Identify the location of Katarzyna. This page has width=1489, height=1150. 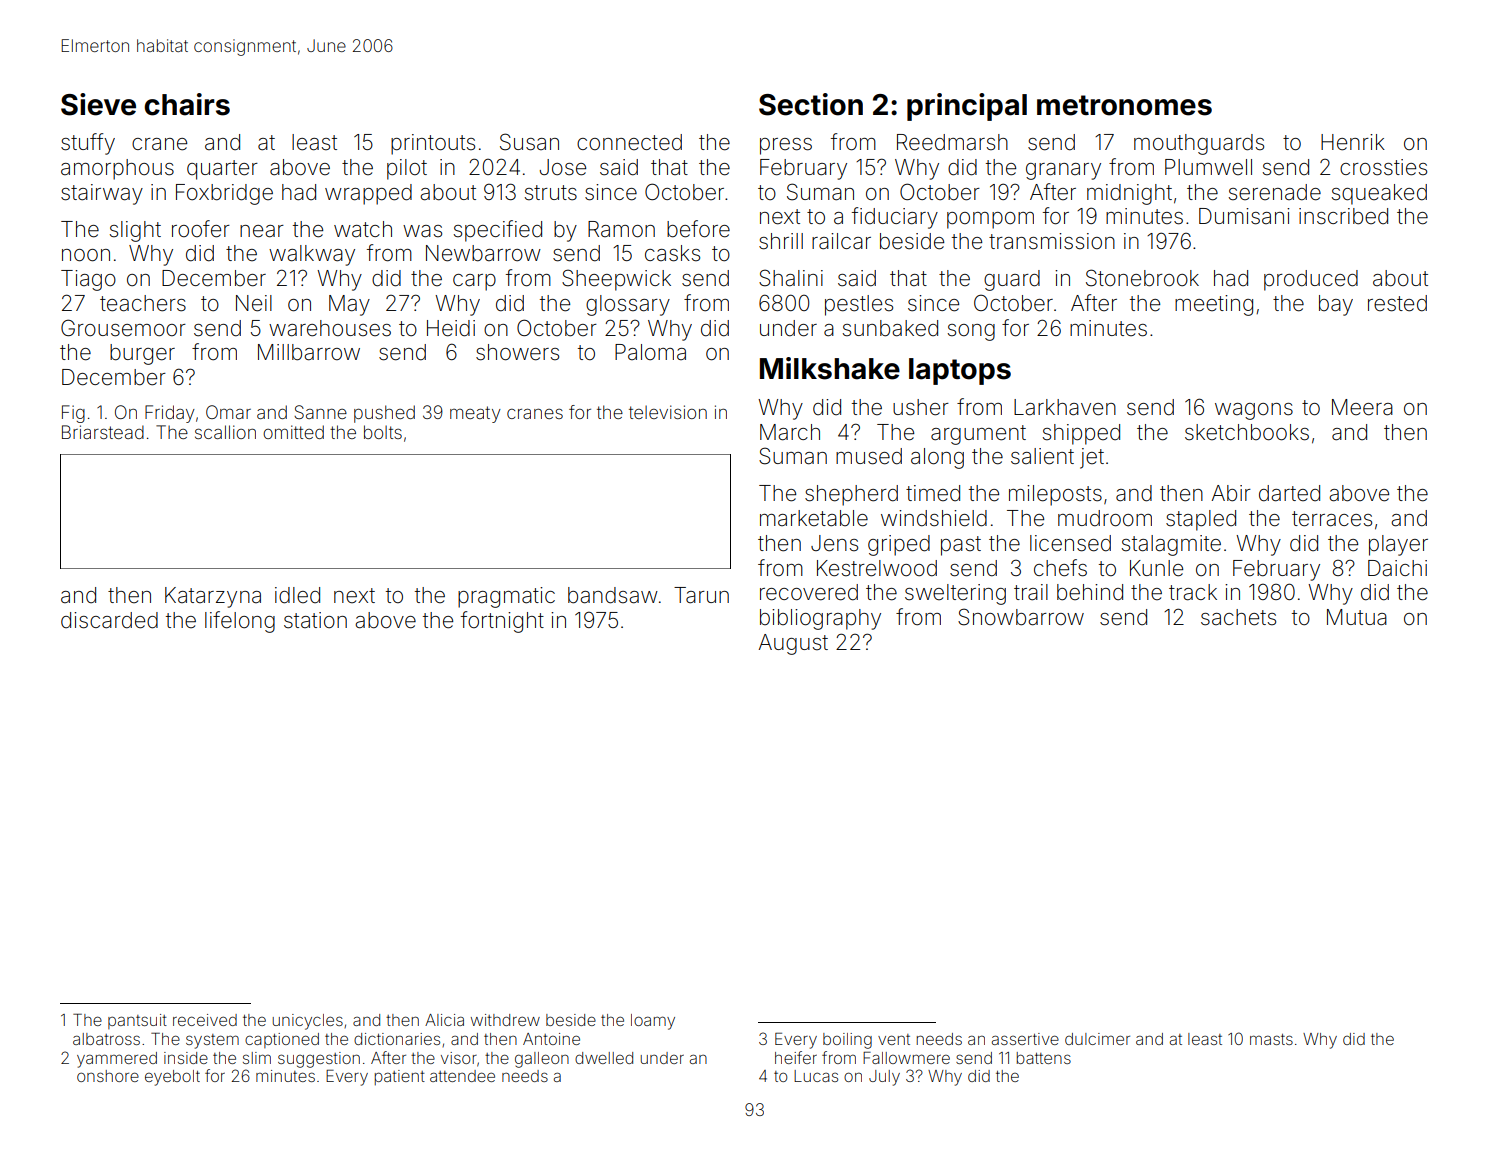
(213, 597).
